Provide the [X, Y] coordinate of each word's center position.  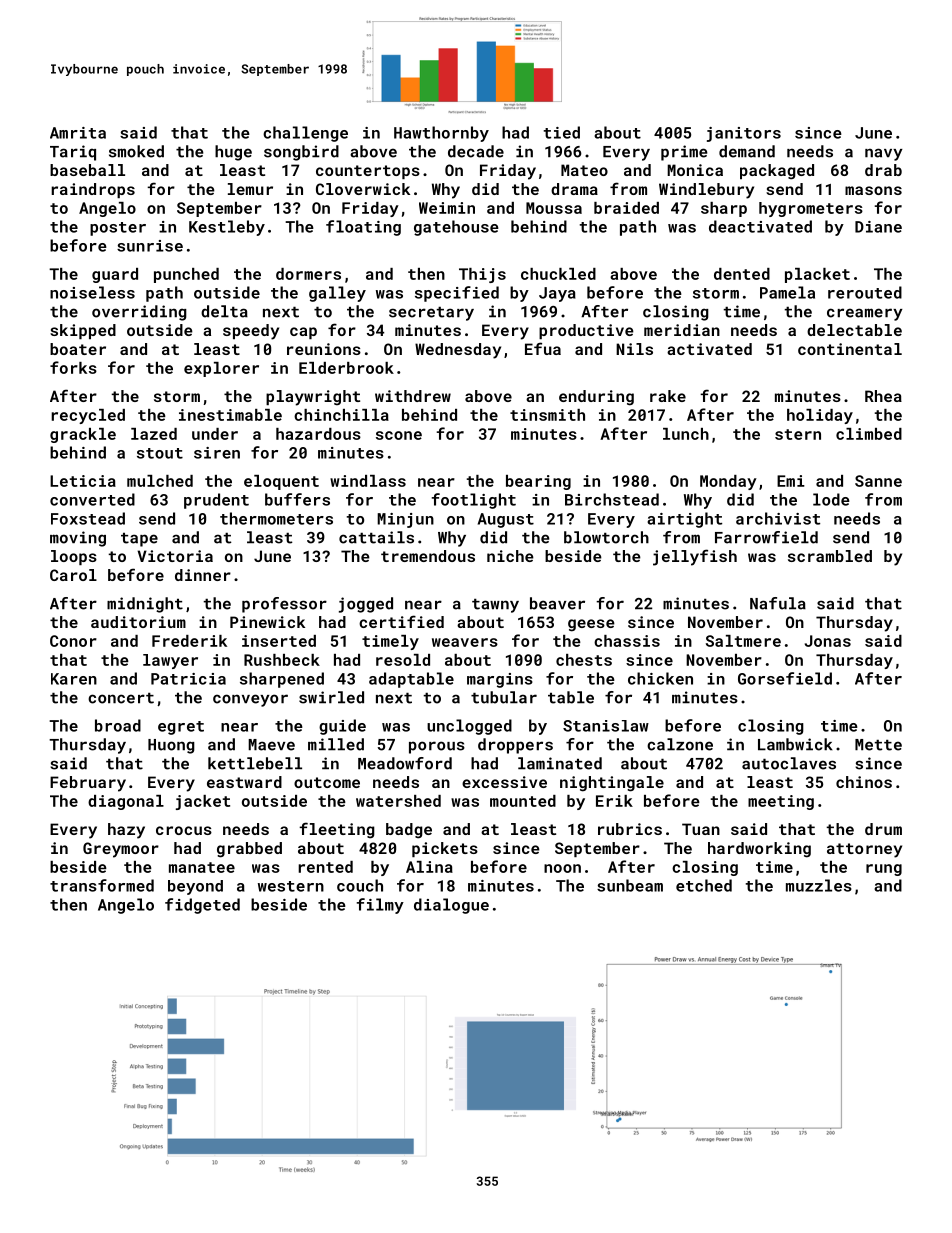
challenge [305, 134]
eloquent [281, 482]
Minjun [405, 520]
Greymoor [121, 850]
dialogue [451, 906]
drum [883, 829]
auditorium [138, 622]
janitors [744, 134]
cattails [376, 537]
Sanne [878, 481]
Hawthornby [441, 134]
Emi [791, 481]
